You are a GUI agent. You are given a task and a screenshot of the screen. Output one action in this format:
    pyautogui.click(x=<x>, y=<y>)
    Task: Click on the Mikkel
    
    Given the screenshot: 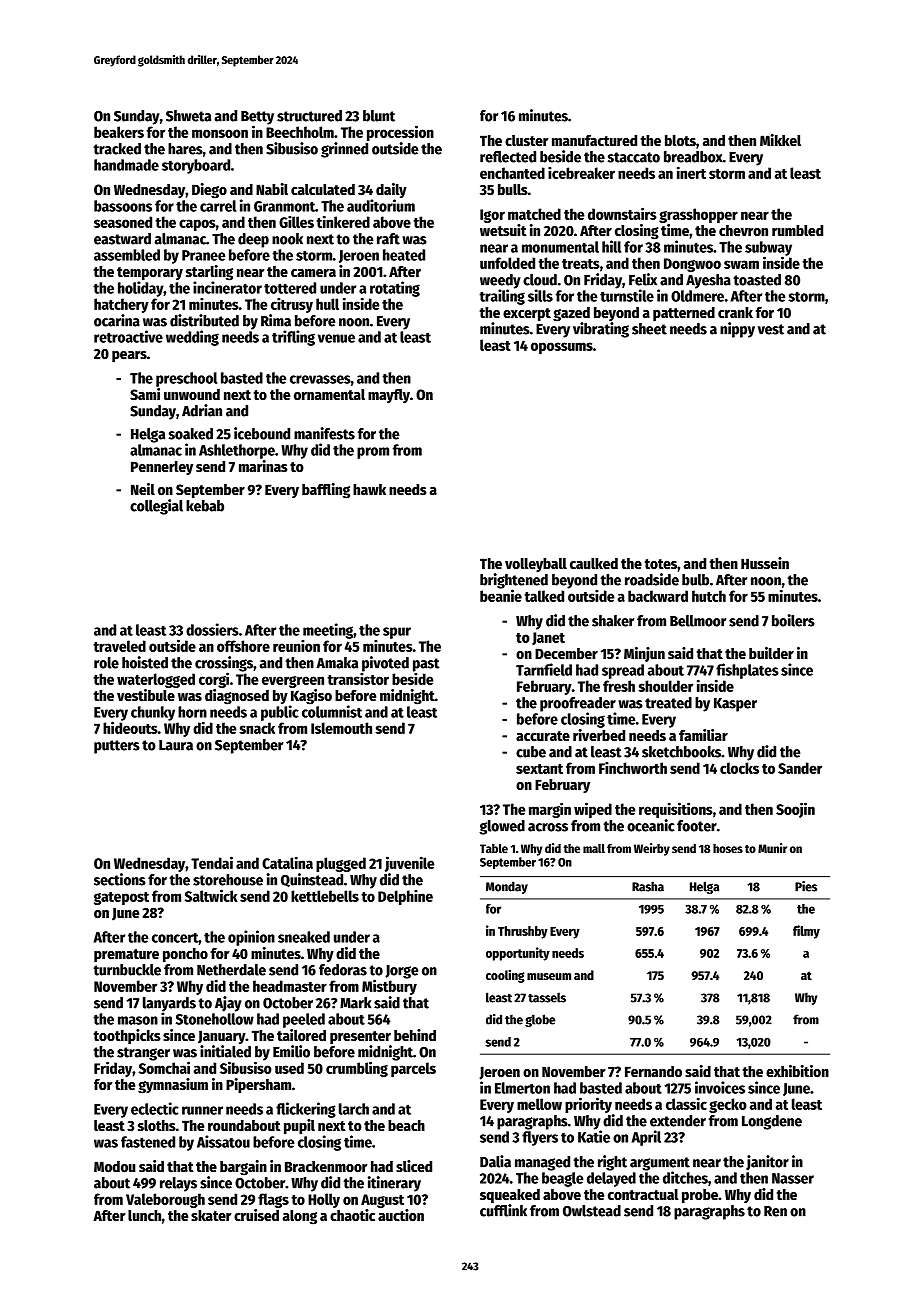 What is the action you would take?
    pyautogui.click(x=780, y=140)
